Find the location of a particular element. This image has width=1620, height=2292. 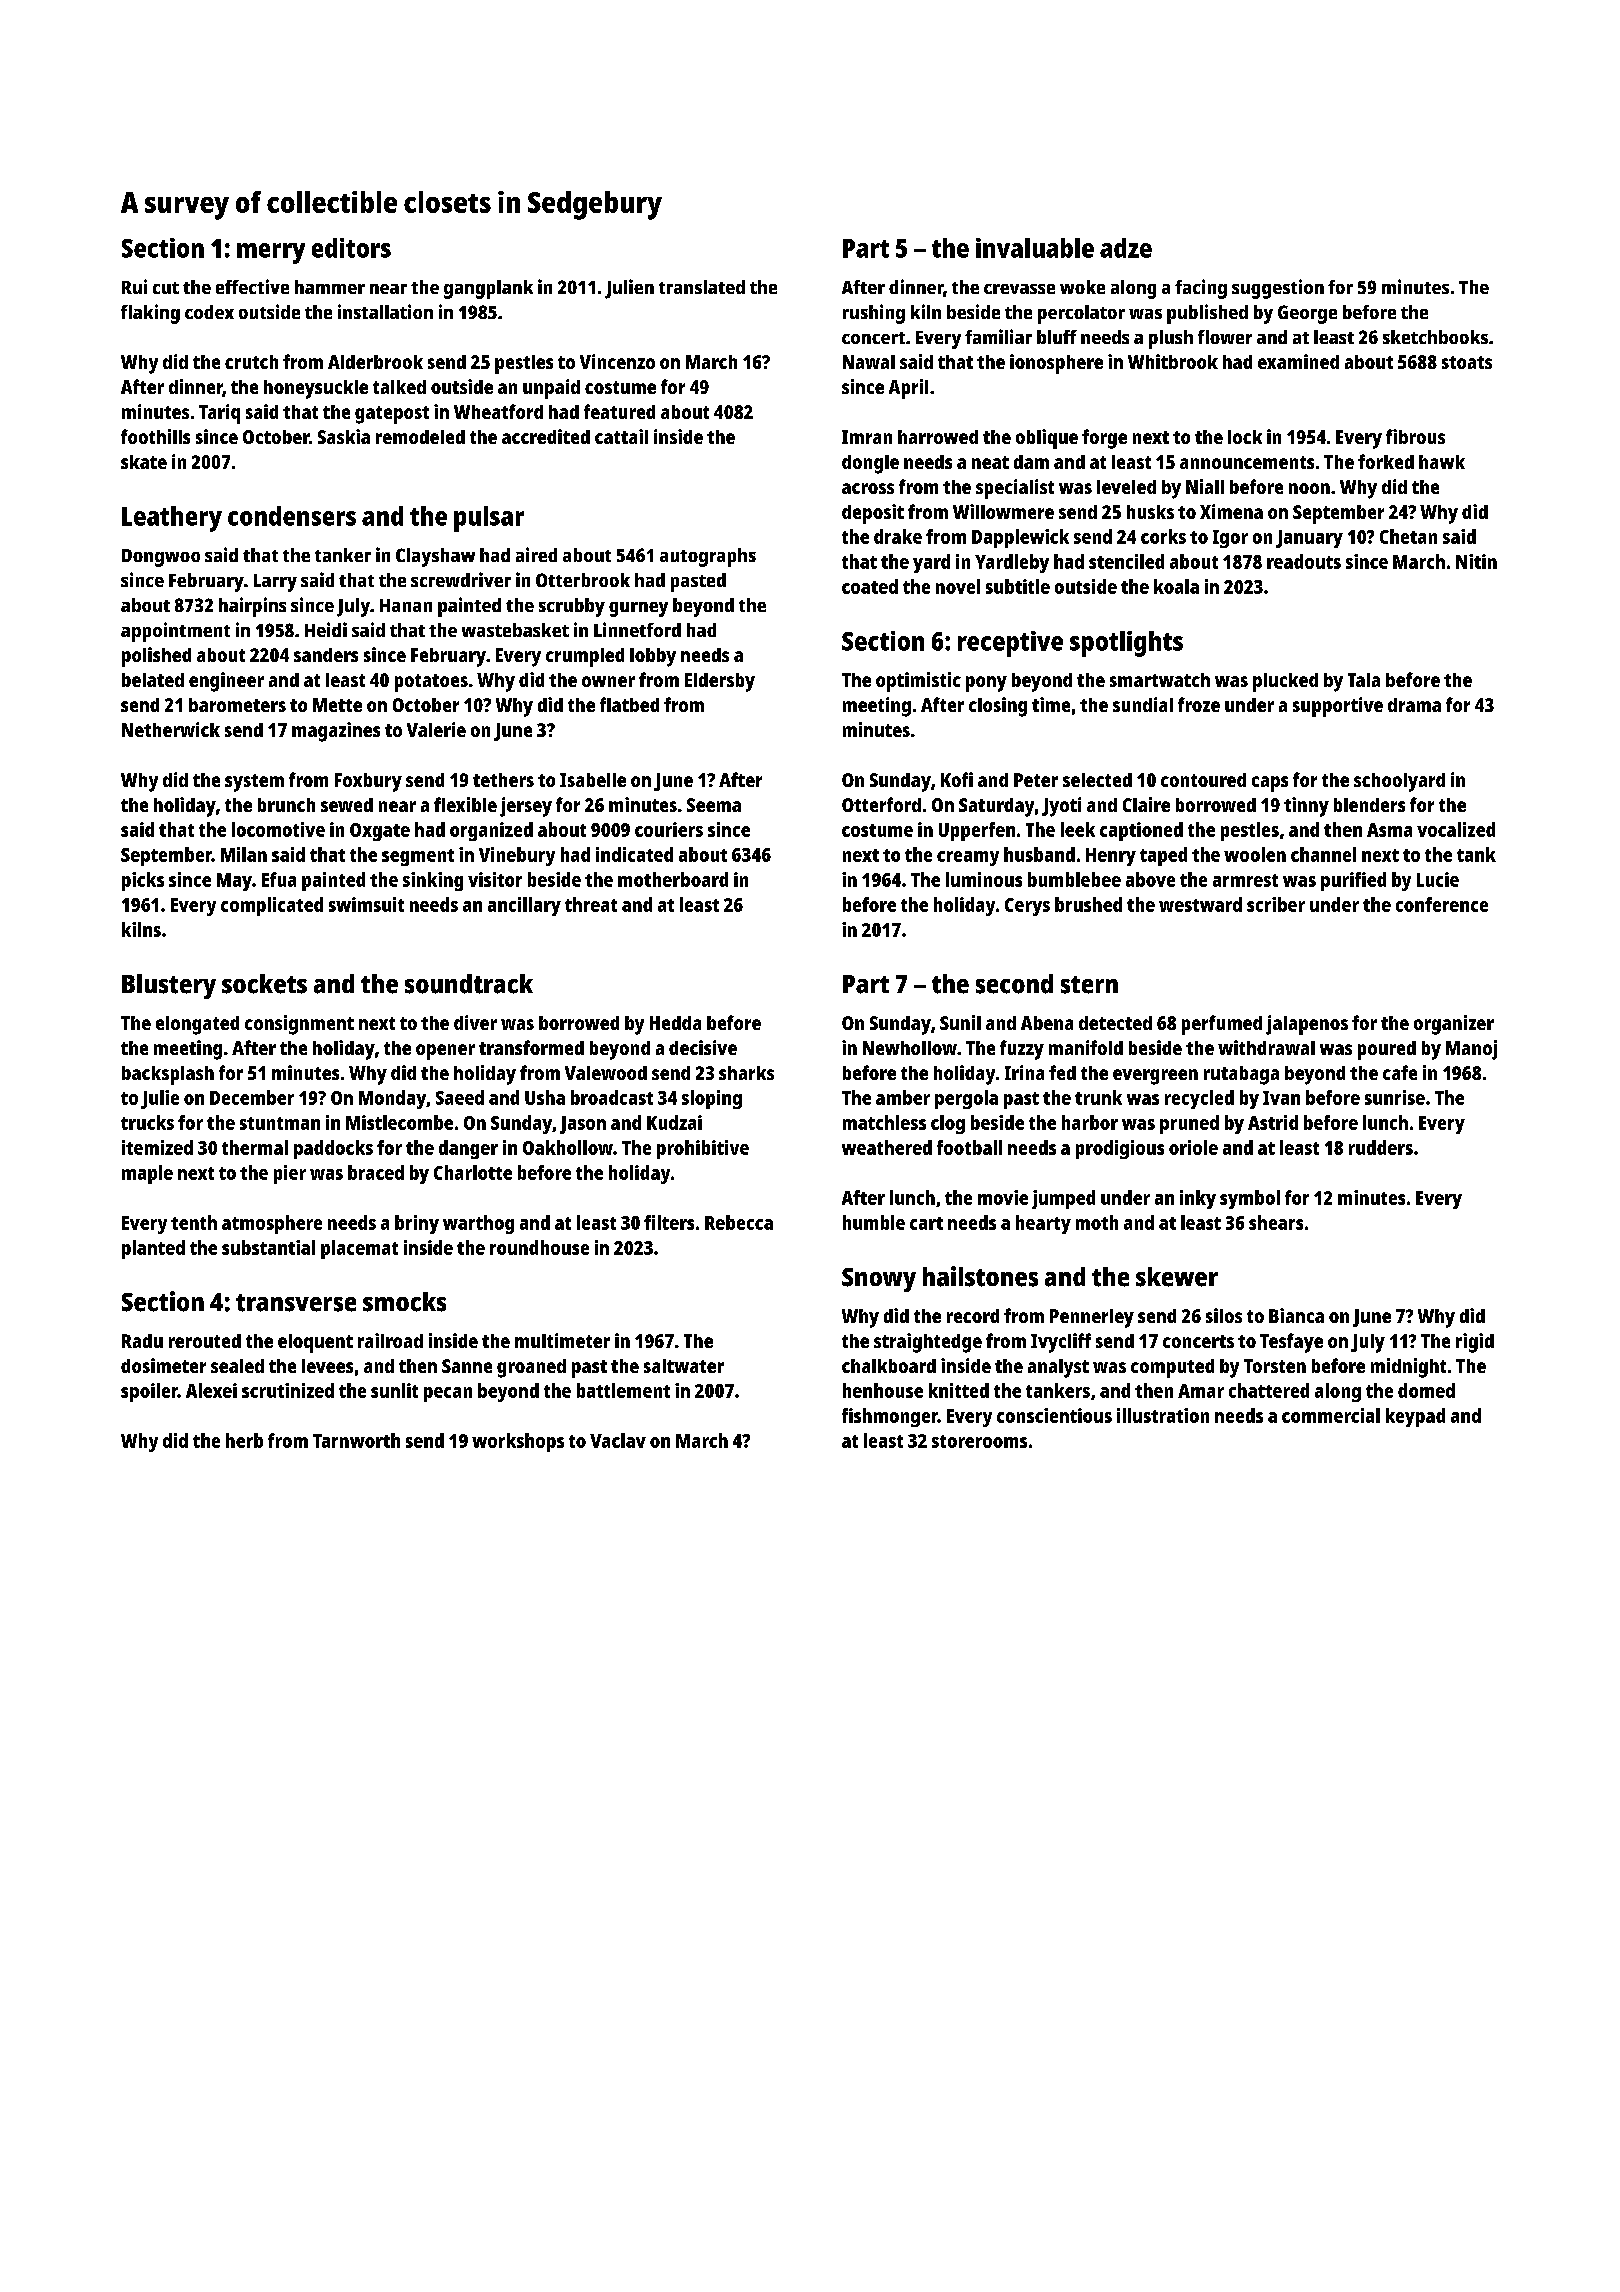

froze is located at coordinates (1199, 704).
